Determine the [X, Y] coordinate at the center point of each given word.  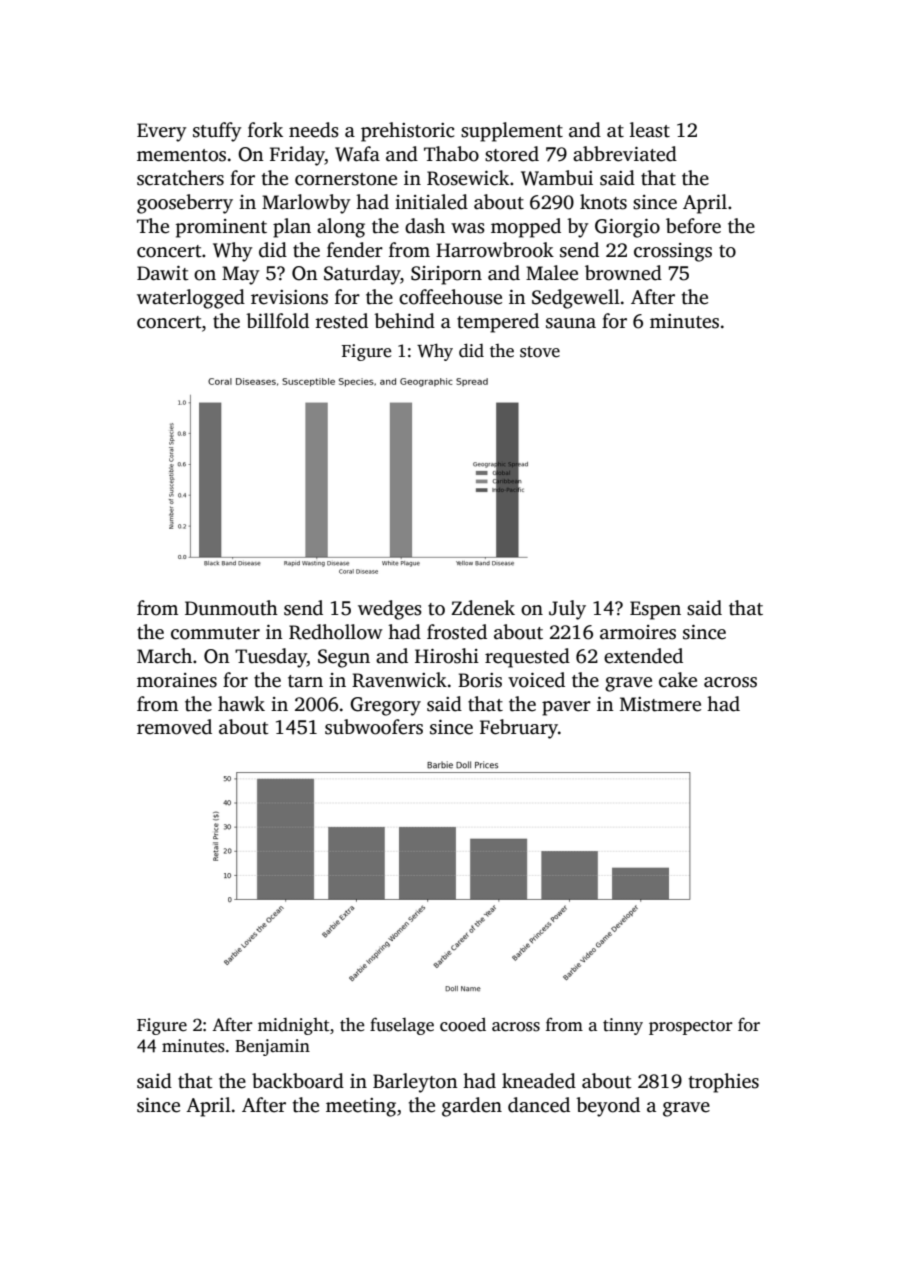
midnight [294, 1026]
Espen [655, 610]
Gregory [385, 706]
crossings [673, 252]
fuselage [402, 1026]
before [693, 226]
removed [174, 727]
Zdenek [483, 608]
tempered [498, 323]
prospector [691, 1027]
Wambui [557, 178]
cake [678, 680]
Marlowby [306, 204]
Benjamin [272, 1047]
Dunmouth [231, 608]
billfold [277, 321]
